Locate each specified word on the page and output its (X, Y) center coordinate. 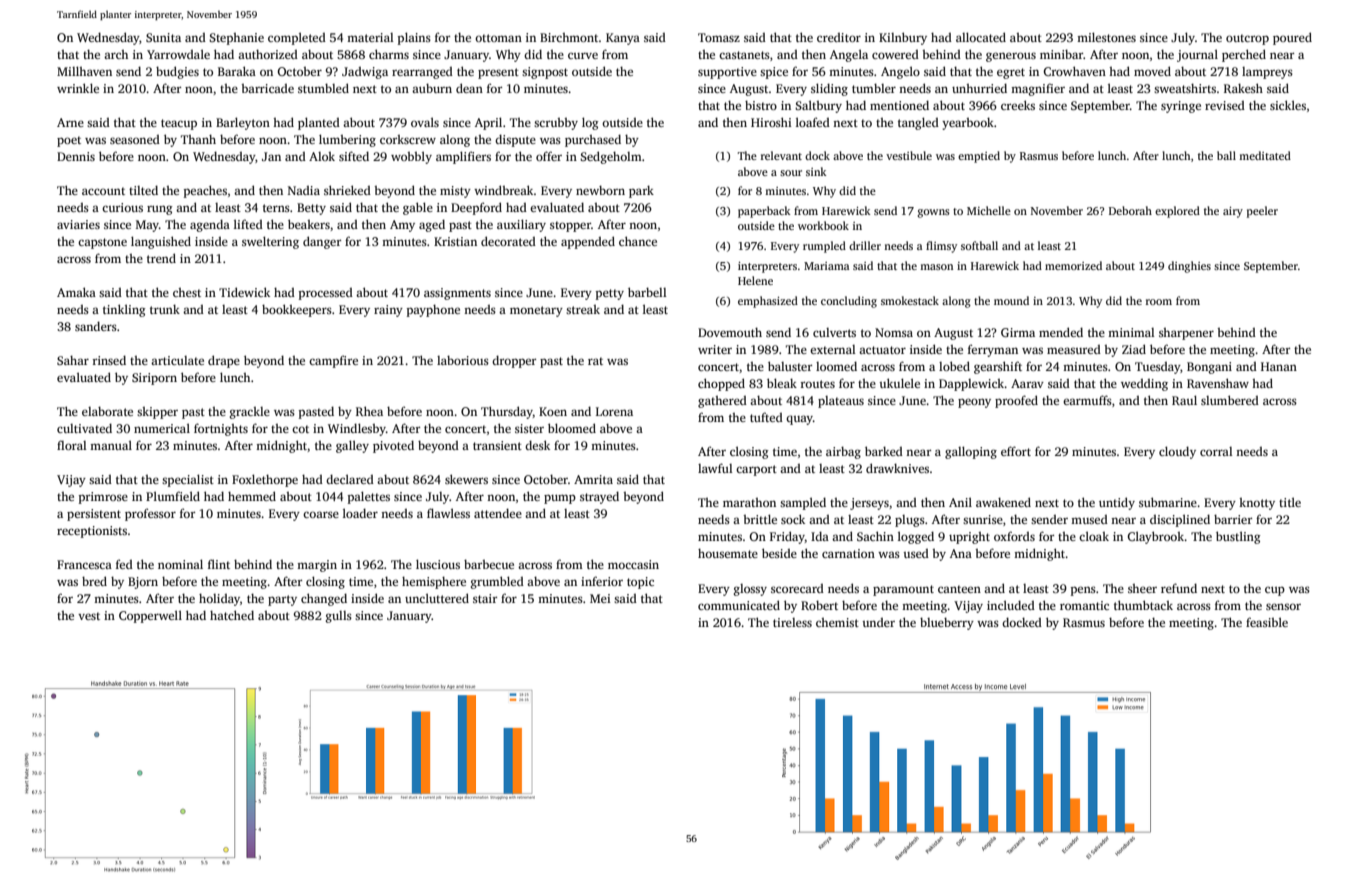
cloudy (1177, 452)
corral (1216, 451)
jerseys (869, 504)
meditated (1265, 155)
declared (350, 479)
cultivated (84, 428)
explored (1177, 212)
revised (1225, 105)
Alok (322, 156)
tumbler (874, 88)
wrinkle (78, 88)
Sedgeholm (611, 157)
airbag (843, 452)
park (641, 191)
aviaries (78, 224)
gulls (339, 617)
